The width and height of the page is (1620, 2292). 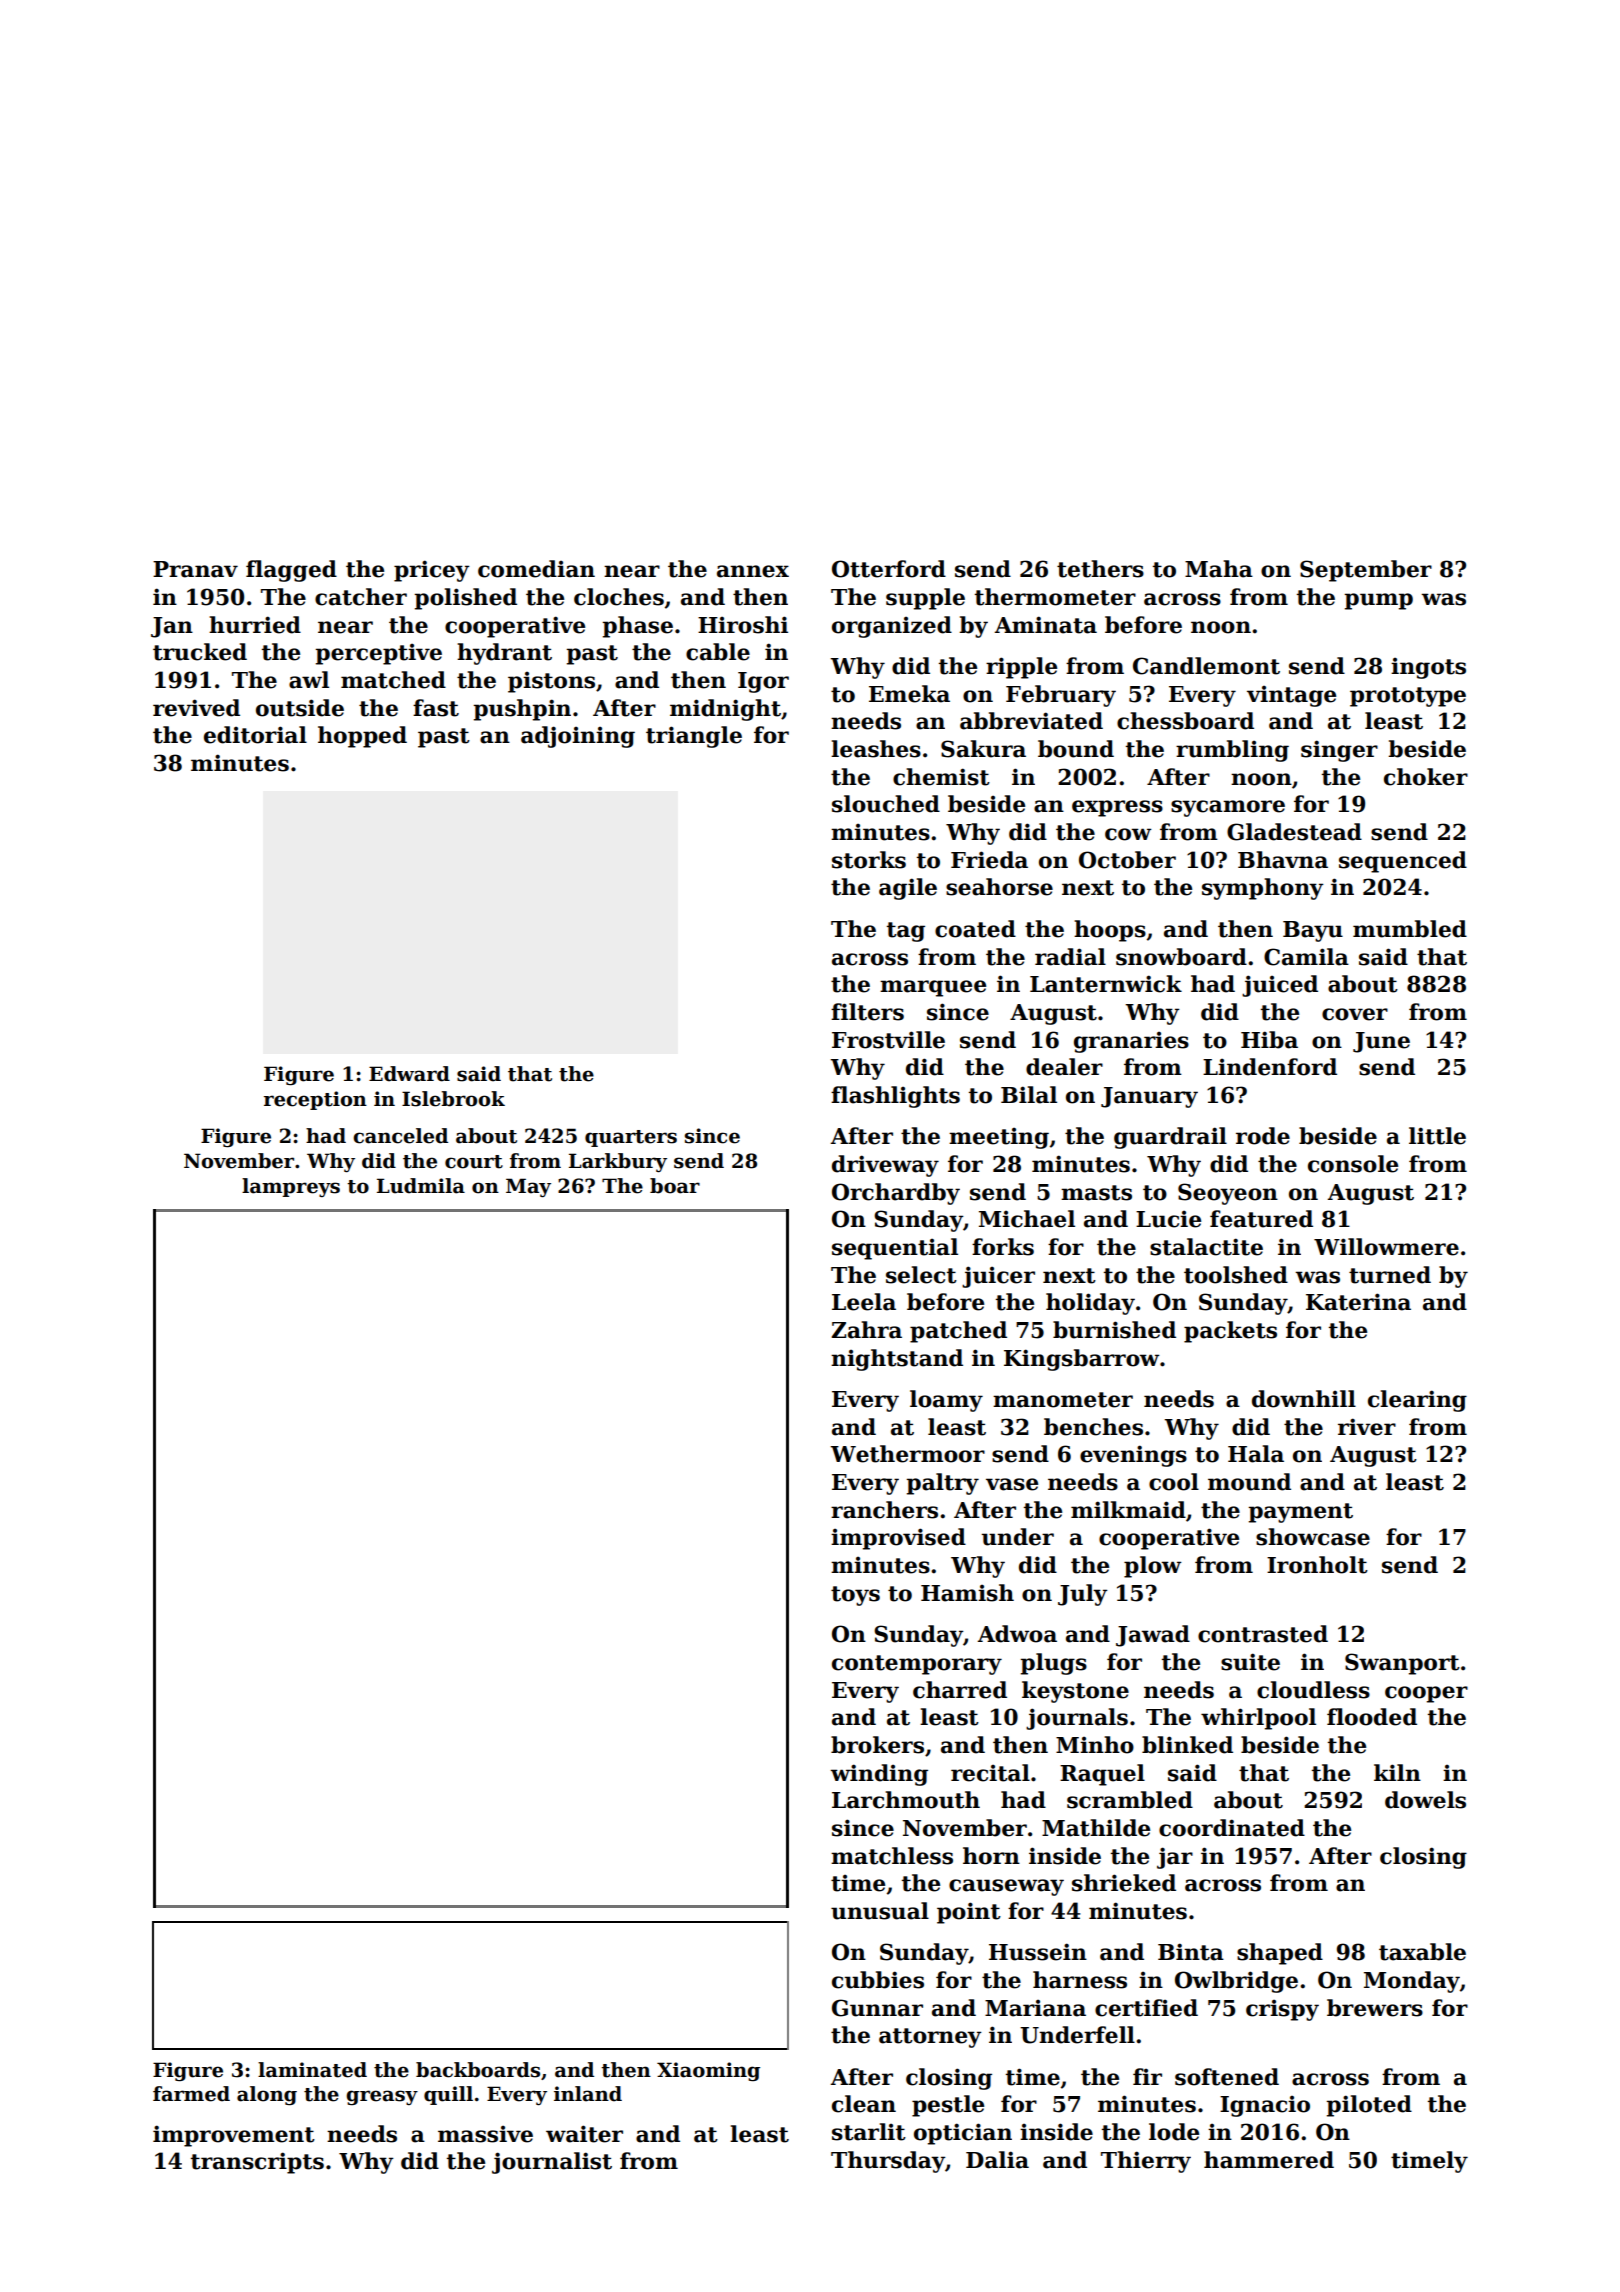 What do you see at coordinates (1263, 889) in the page?
I see `symphony` at bounding box center [1263, 889].
